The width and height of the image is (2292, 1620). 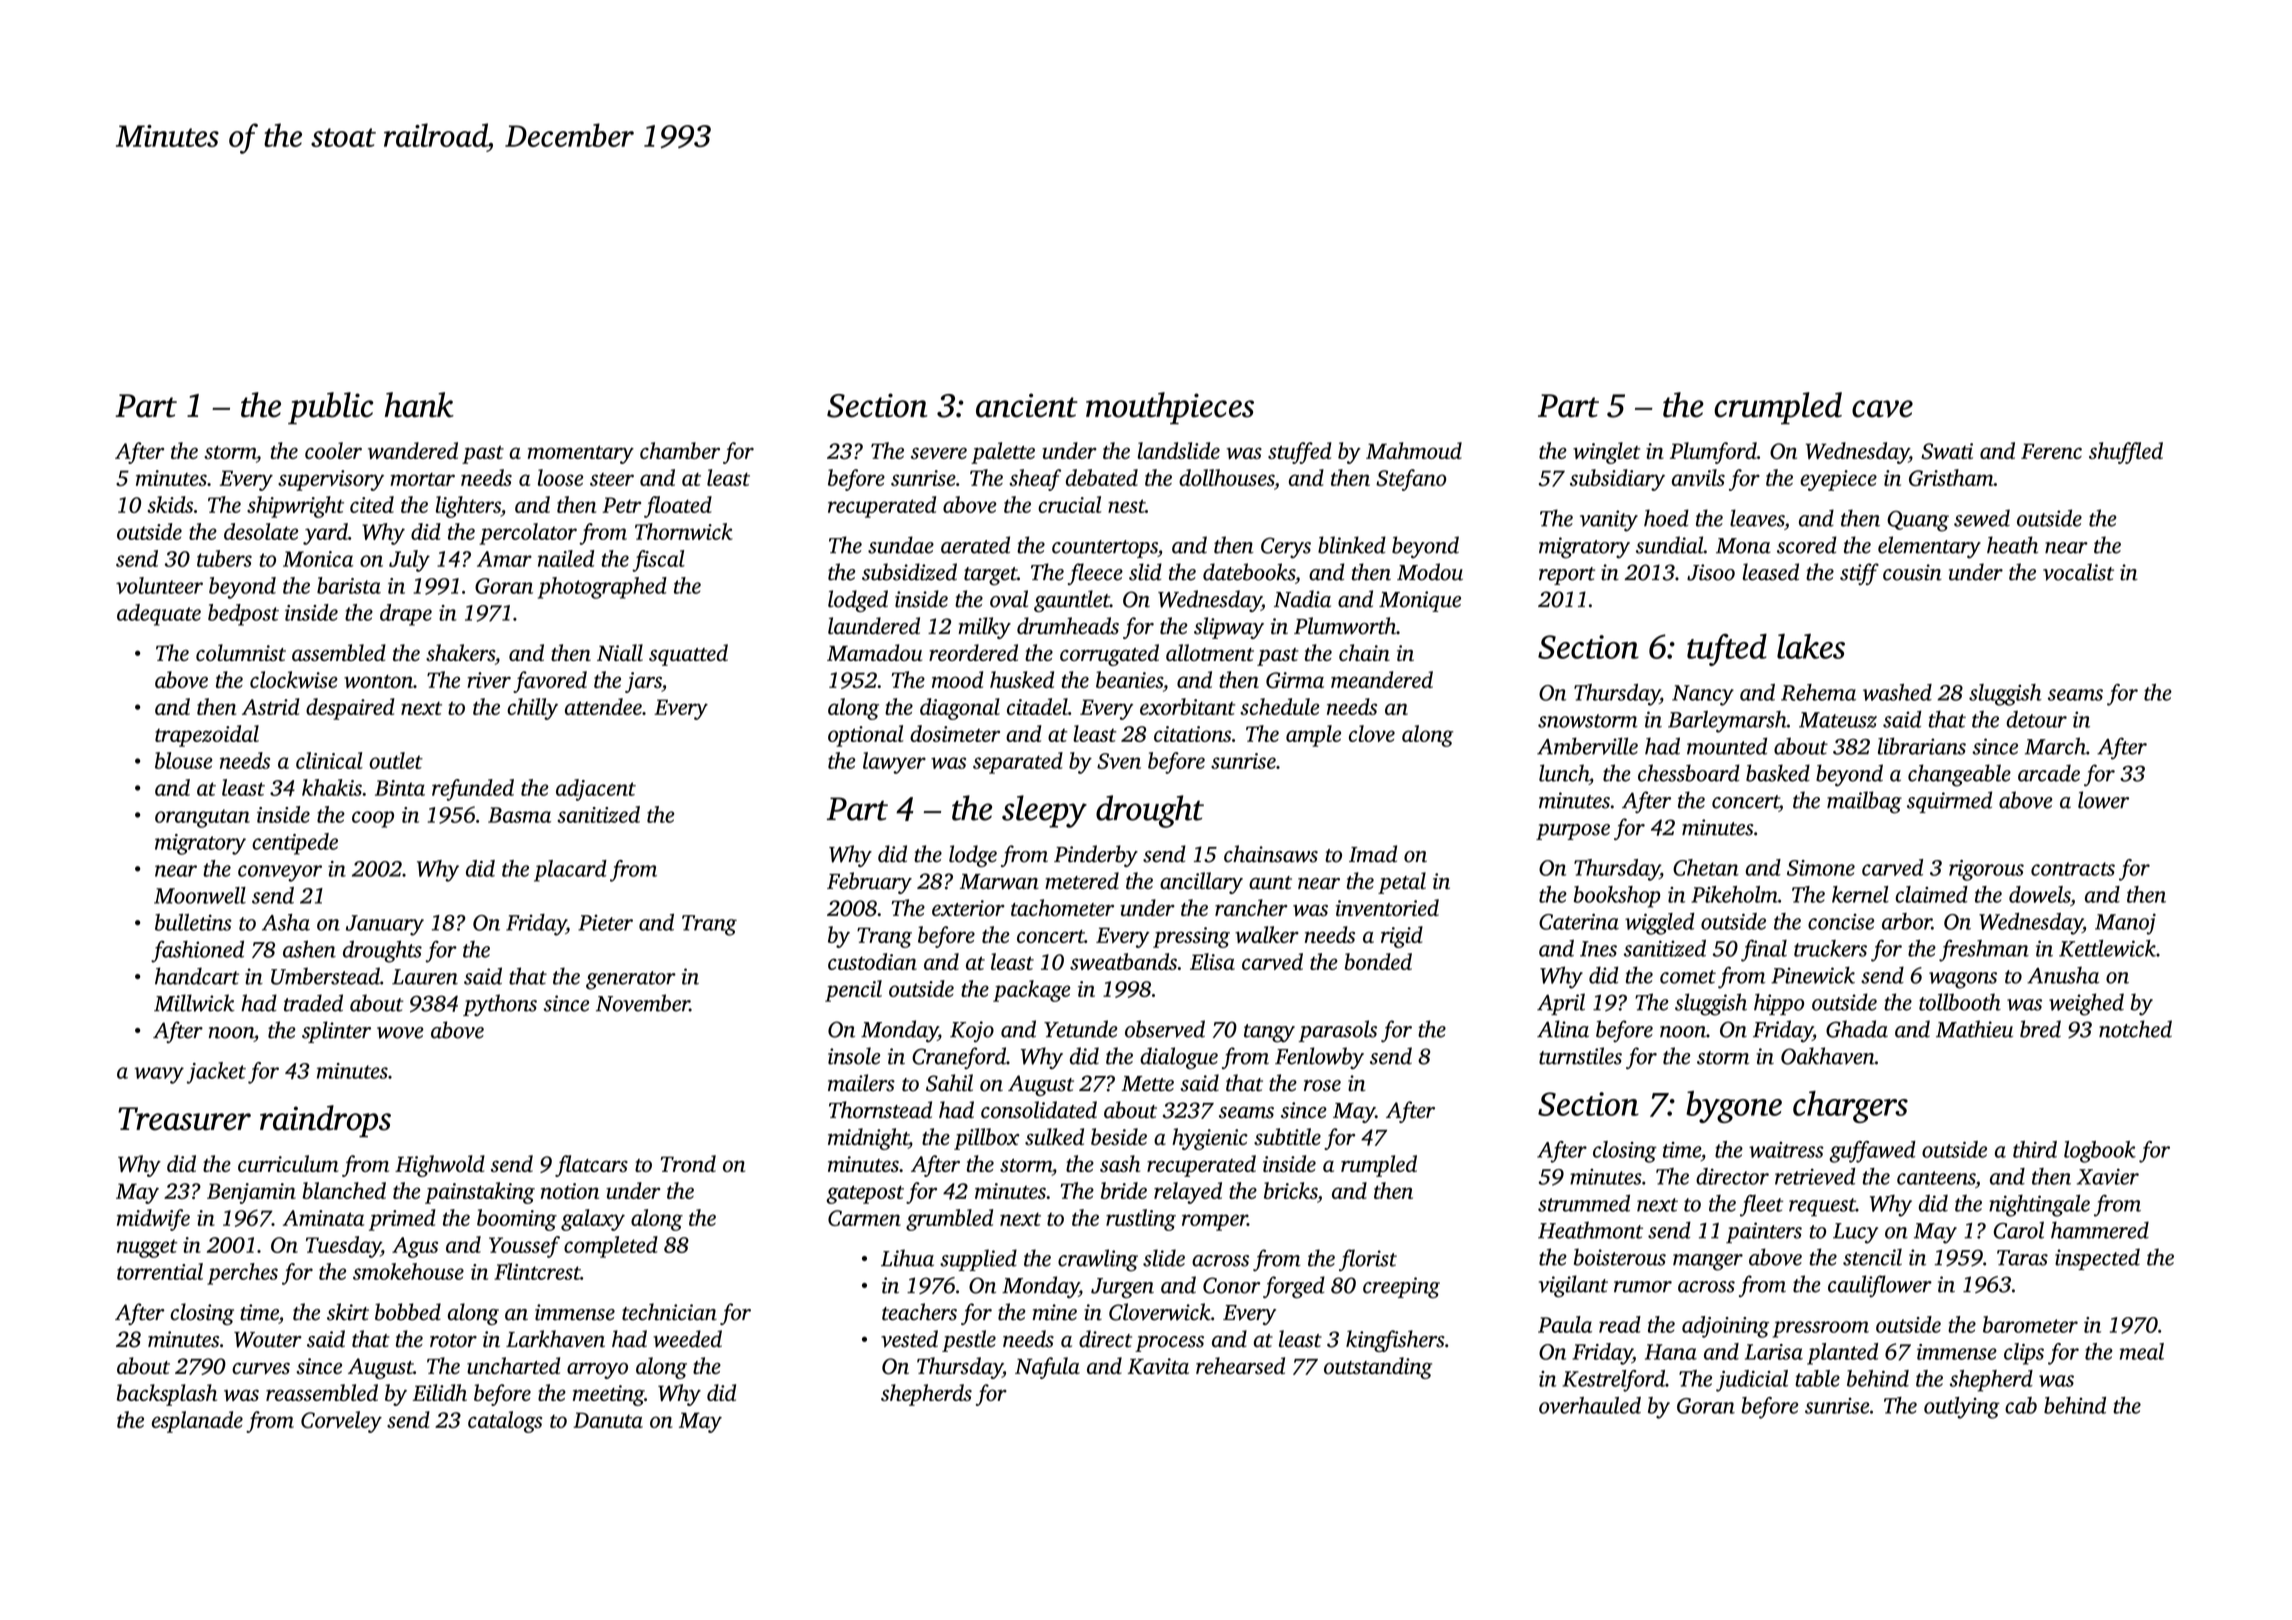 What do you see at coordinates (343, 1247) in the image?
I see `Tuesday` at bounding box center [343, 1247].
